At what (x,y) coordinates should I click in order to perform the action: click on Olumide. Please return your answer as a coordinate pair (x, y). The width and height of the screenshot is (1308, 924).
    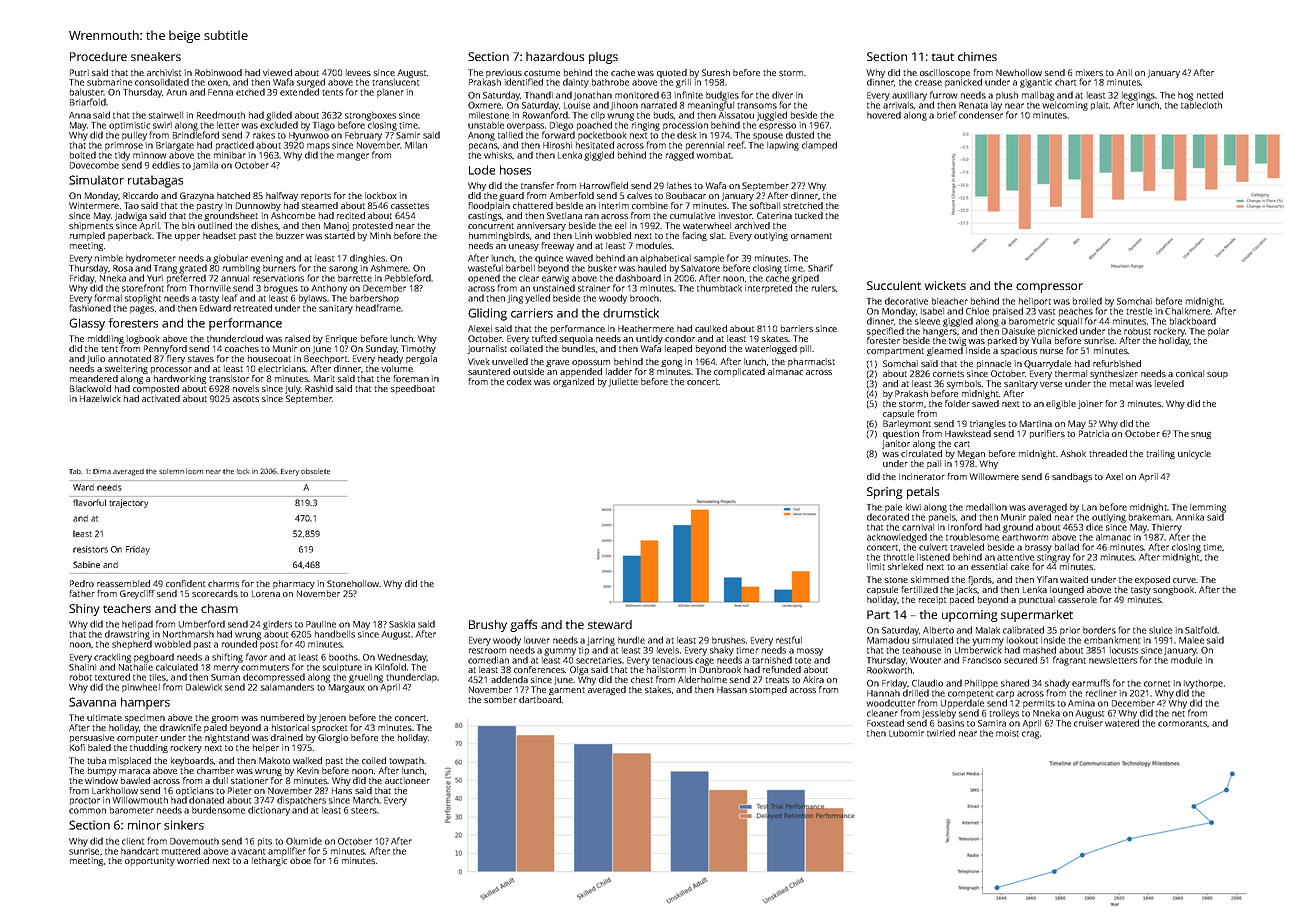
    Looking at the image, I should click on (304, 841).
